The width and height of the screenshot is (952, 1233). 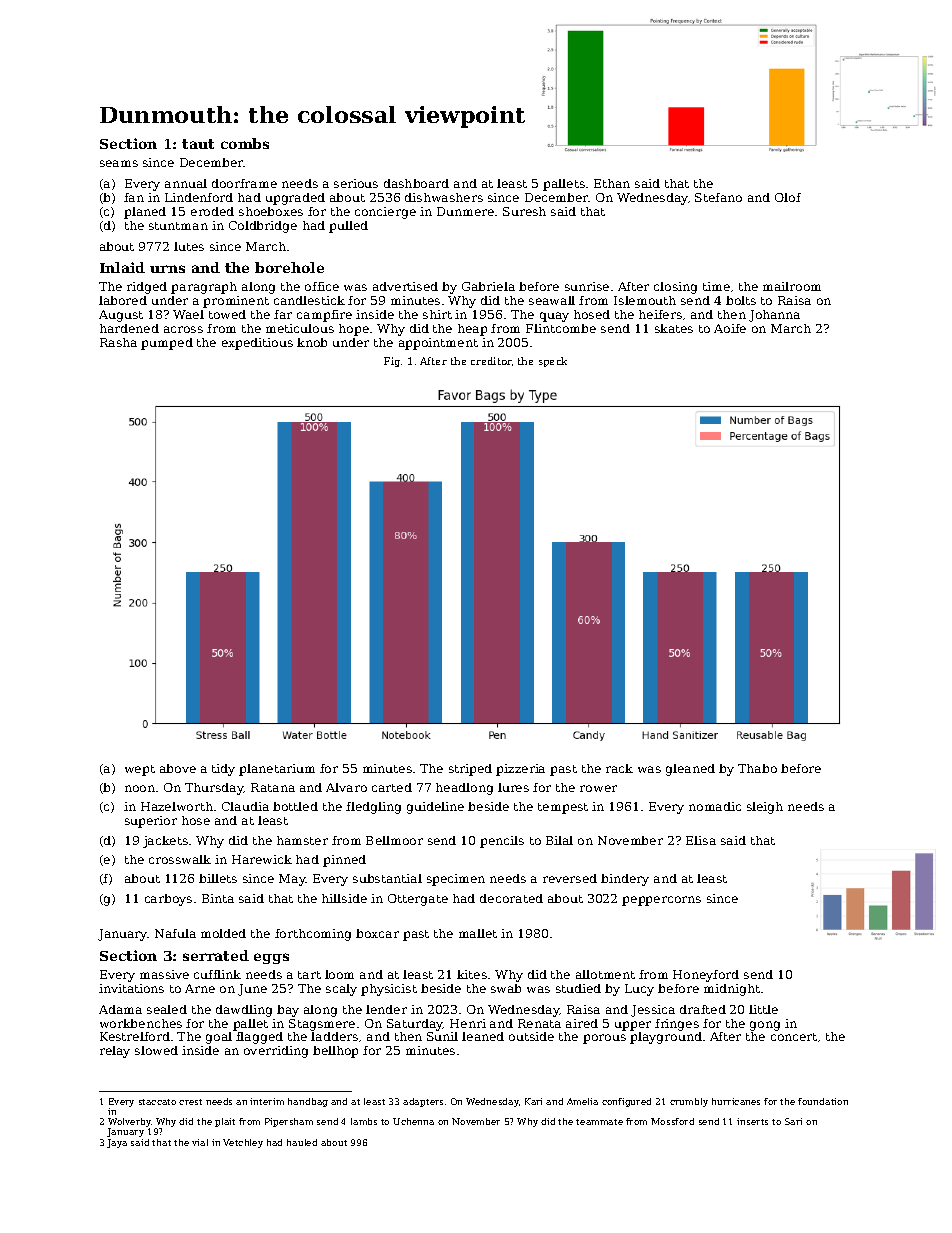 I want to click on Bellmoor, so click(x=394, y=840).
